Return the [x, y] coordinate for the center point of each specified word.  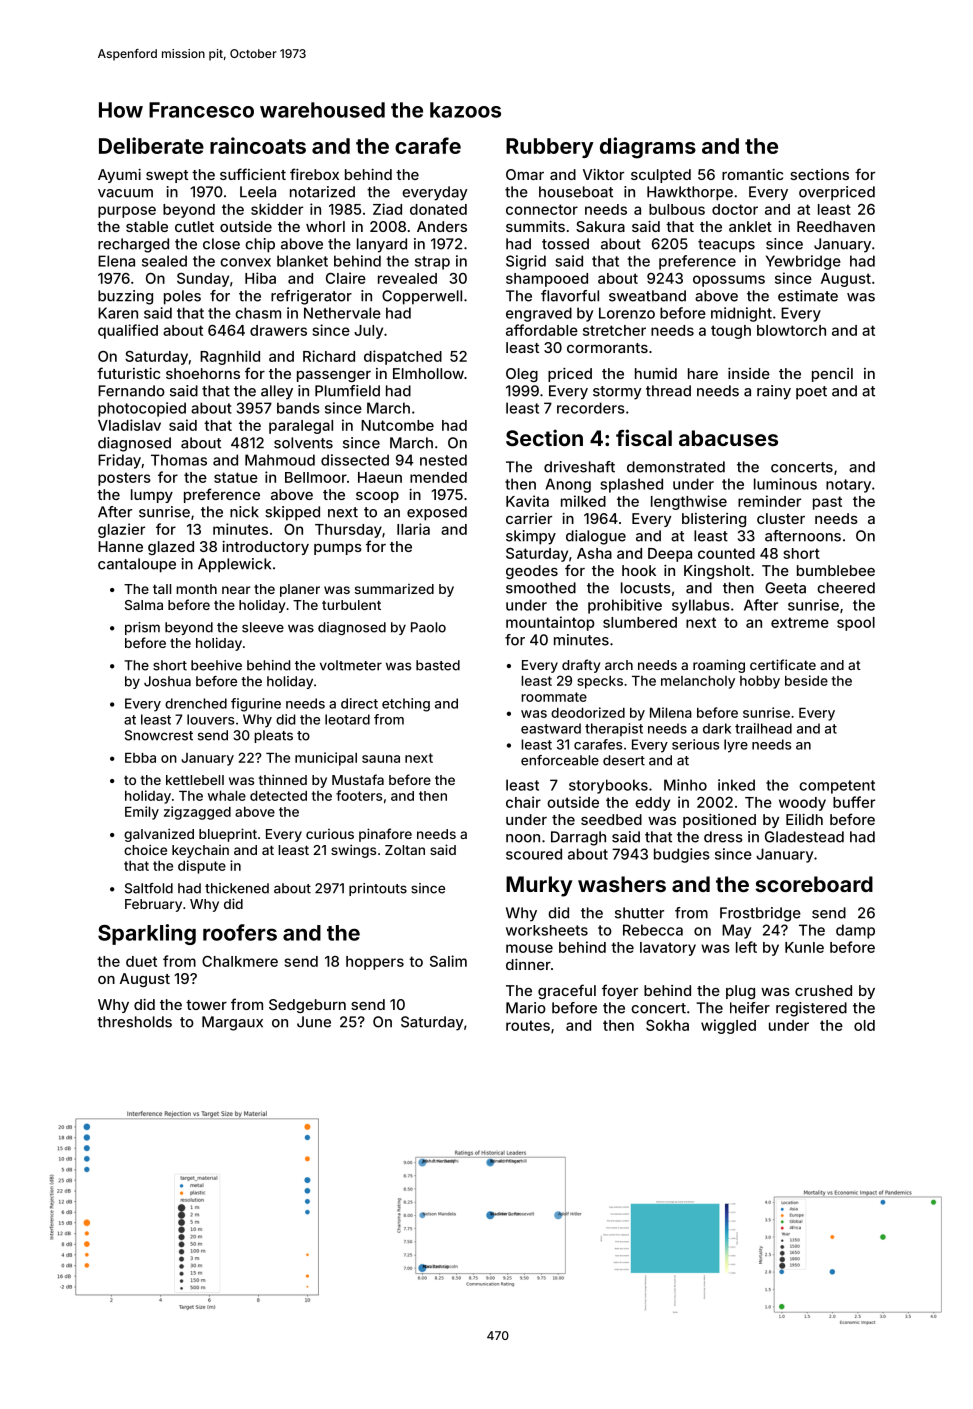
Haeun [380, 477]
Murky [539, 886]
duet [141, 961]
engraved [539, 314]
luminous [785, 484]
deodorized [588, 712]
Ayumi [119, 176]
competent [837, 787]
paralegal [301, 427]
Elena [116, 261]
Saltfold [149, 888]
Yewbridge [803, 262]
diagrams [648, 148]
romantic [752, 174]
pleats [273, 736]
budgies [682, 855]
